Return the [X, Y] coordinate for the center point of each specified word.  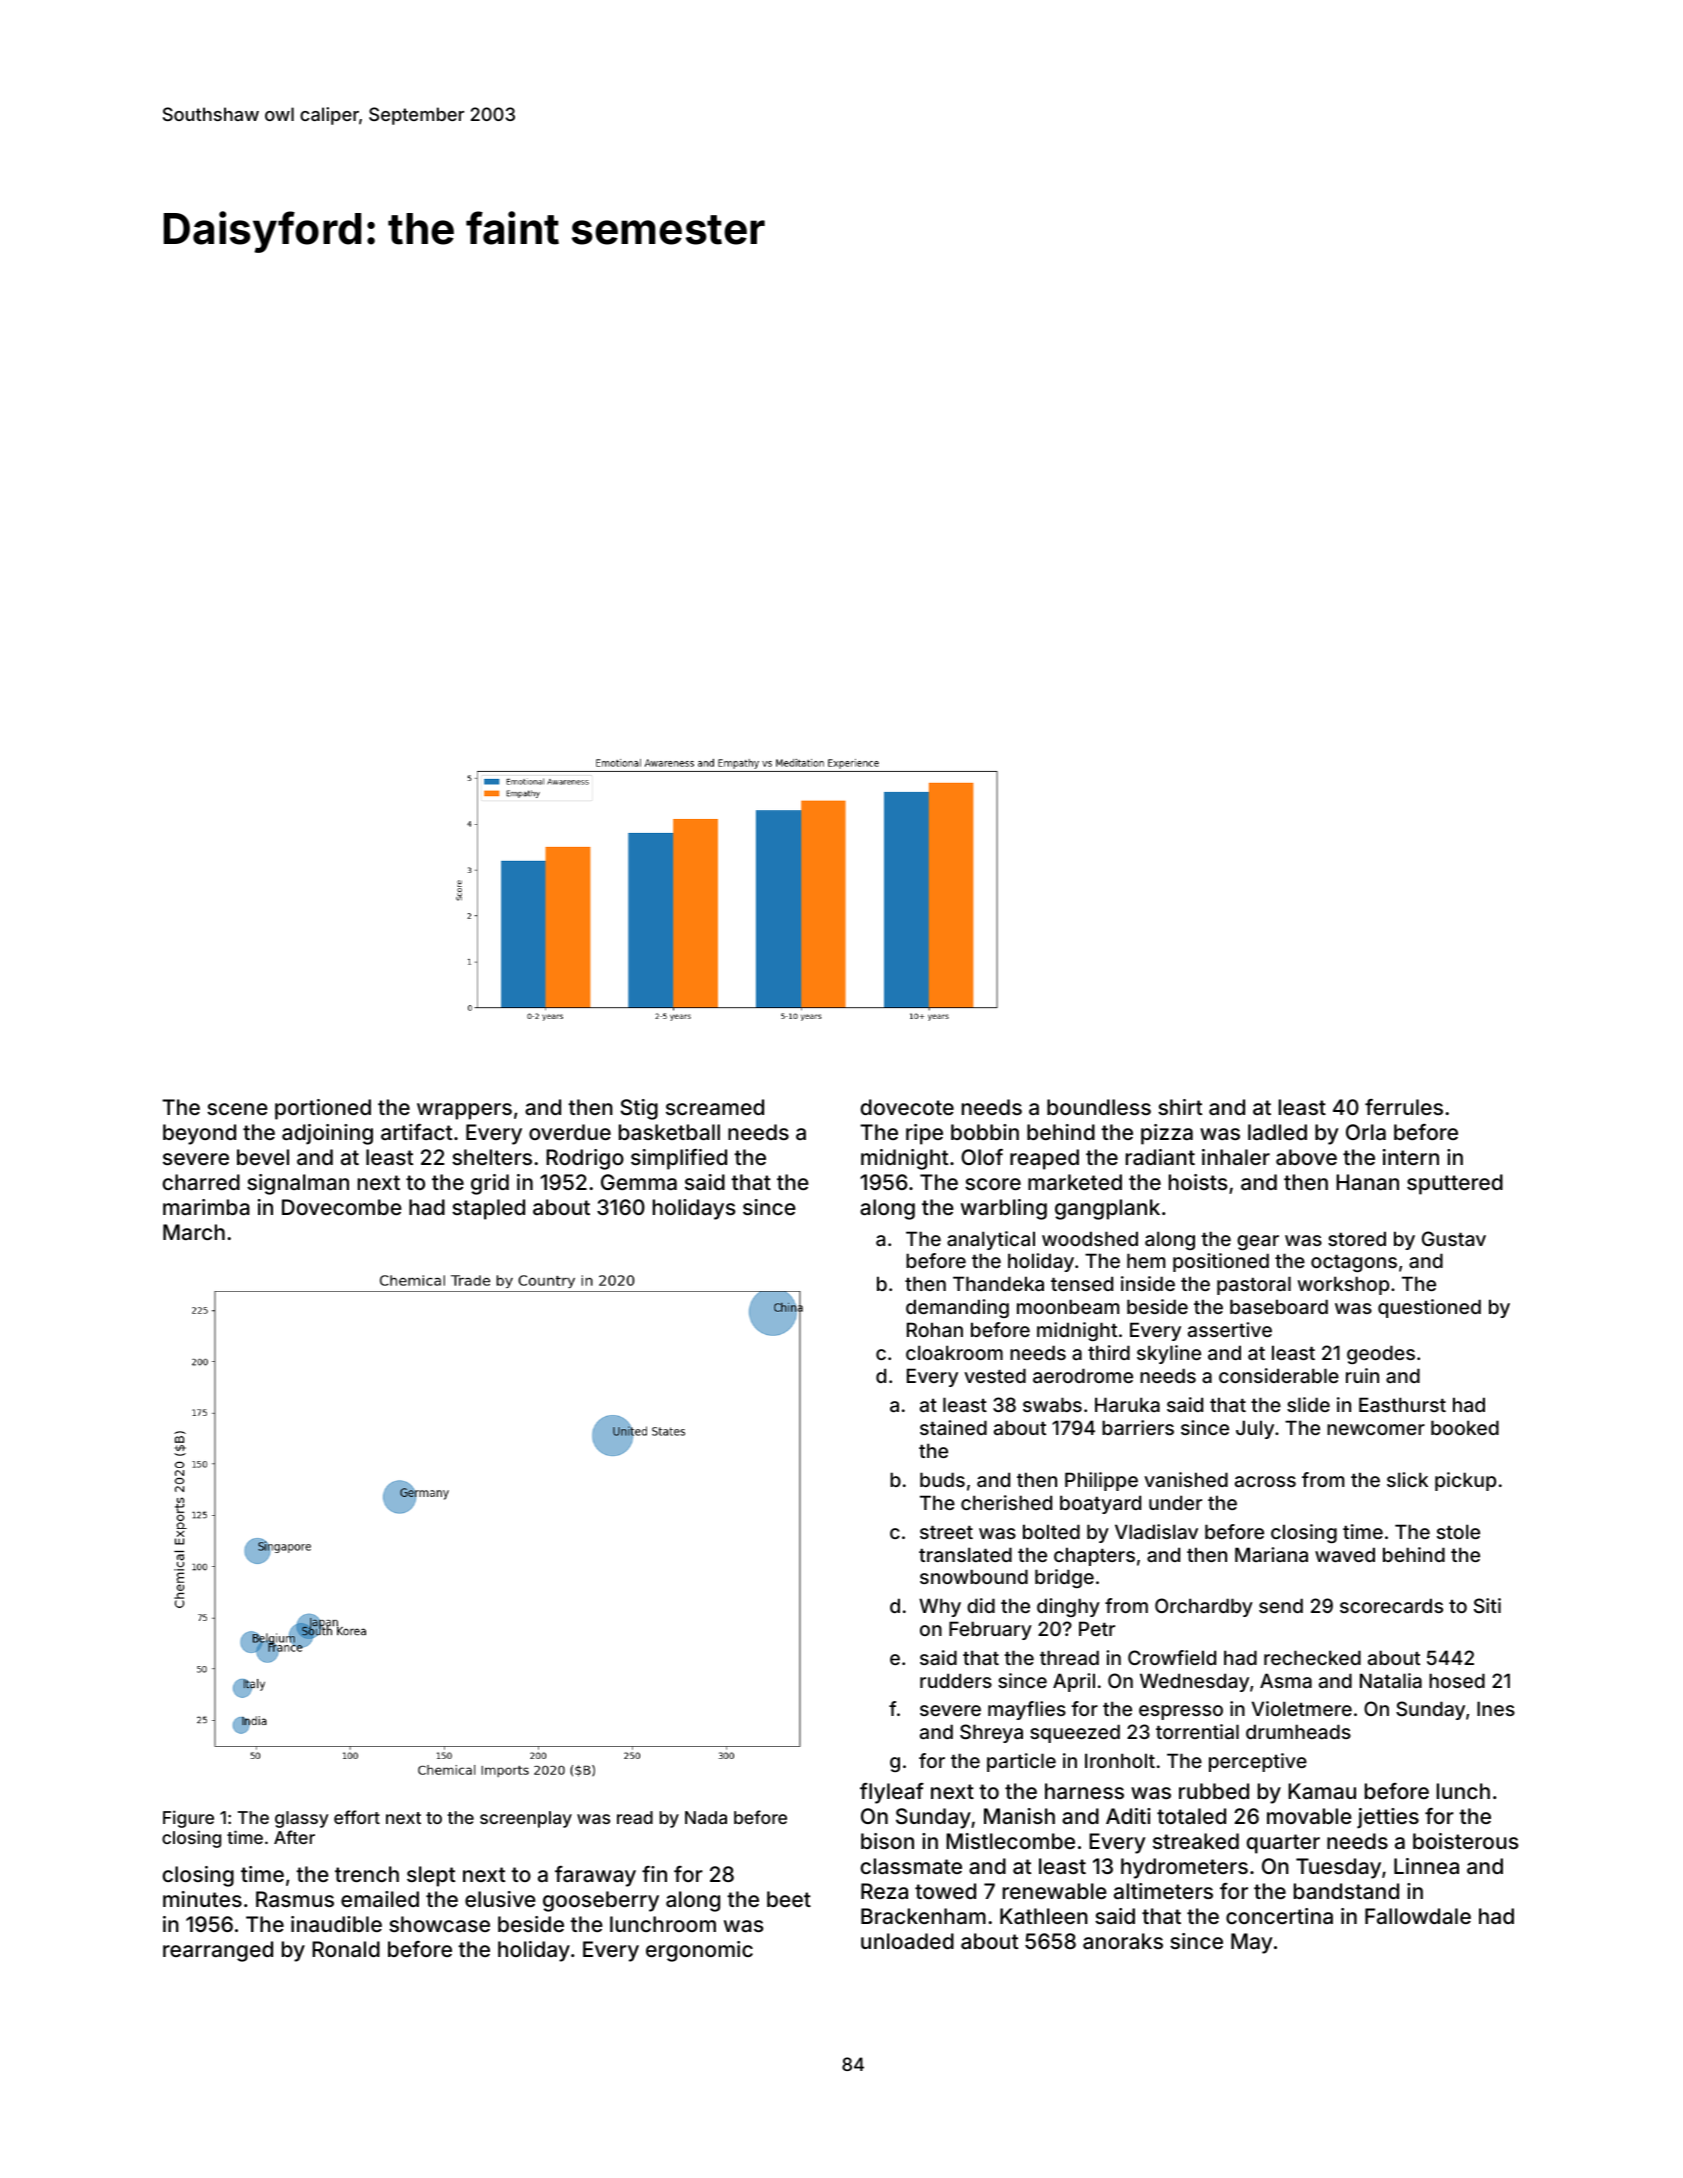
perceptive [1258, 1762]
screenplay [526, 1819]
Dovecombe [342, 1207]
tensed [1082, 1283]
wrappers [464, 1111]
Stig [639, 1109]
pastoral [1254, 1285]
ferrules [1404, 1107]
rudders [956, 1680]
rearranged [218, 1951]
